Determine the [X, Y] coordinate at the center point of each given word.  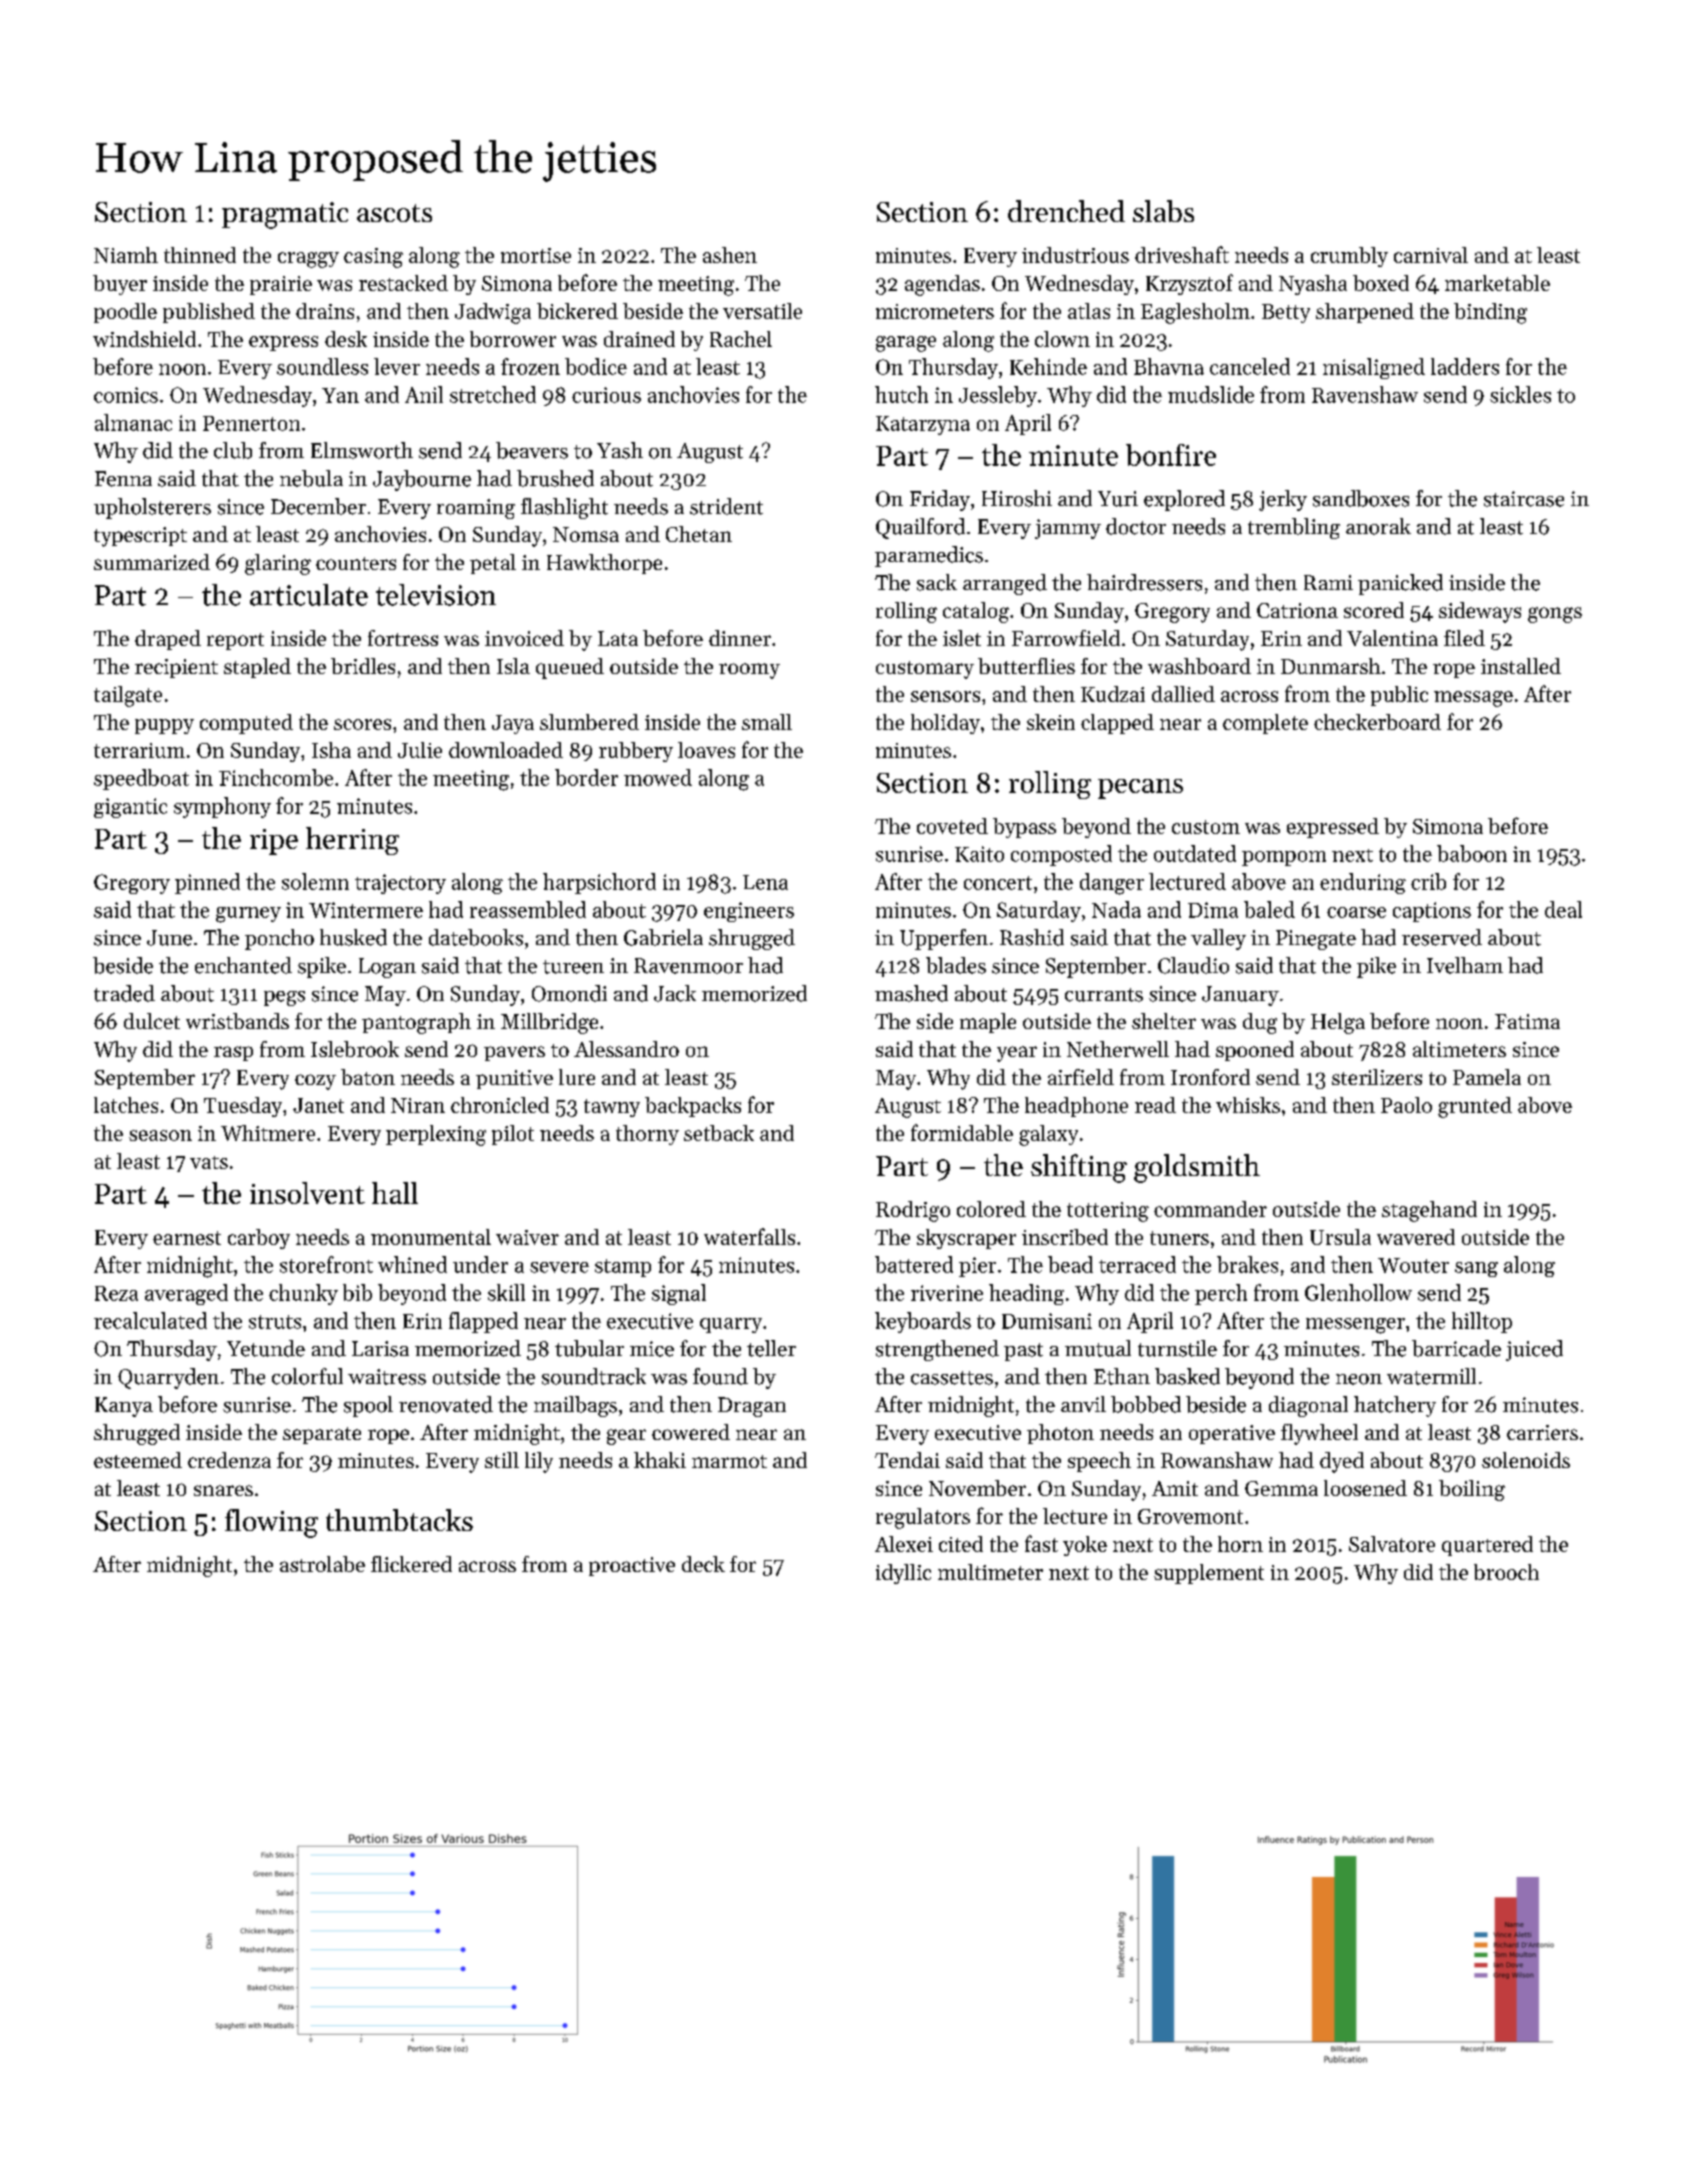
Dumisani [1047, 1321]
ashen [730, 255]
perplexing [436, 1135]
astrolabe [322, 1564]
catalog [976, 612]
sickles [1520, 394]
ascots [394, 213]
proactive [632, 1566]
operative [1232, 1434]
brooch [1506, 1572]
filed [1464, 638]
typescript [140, 537]
